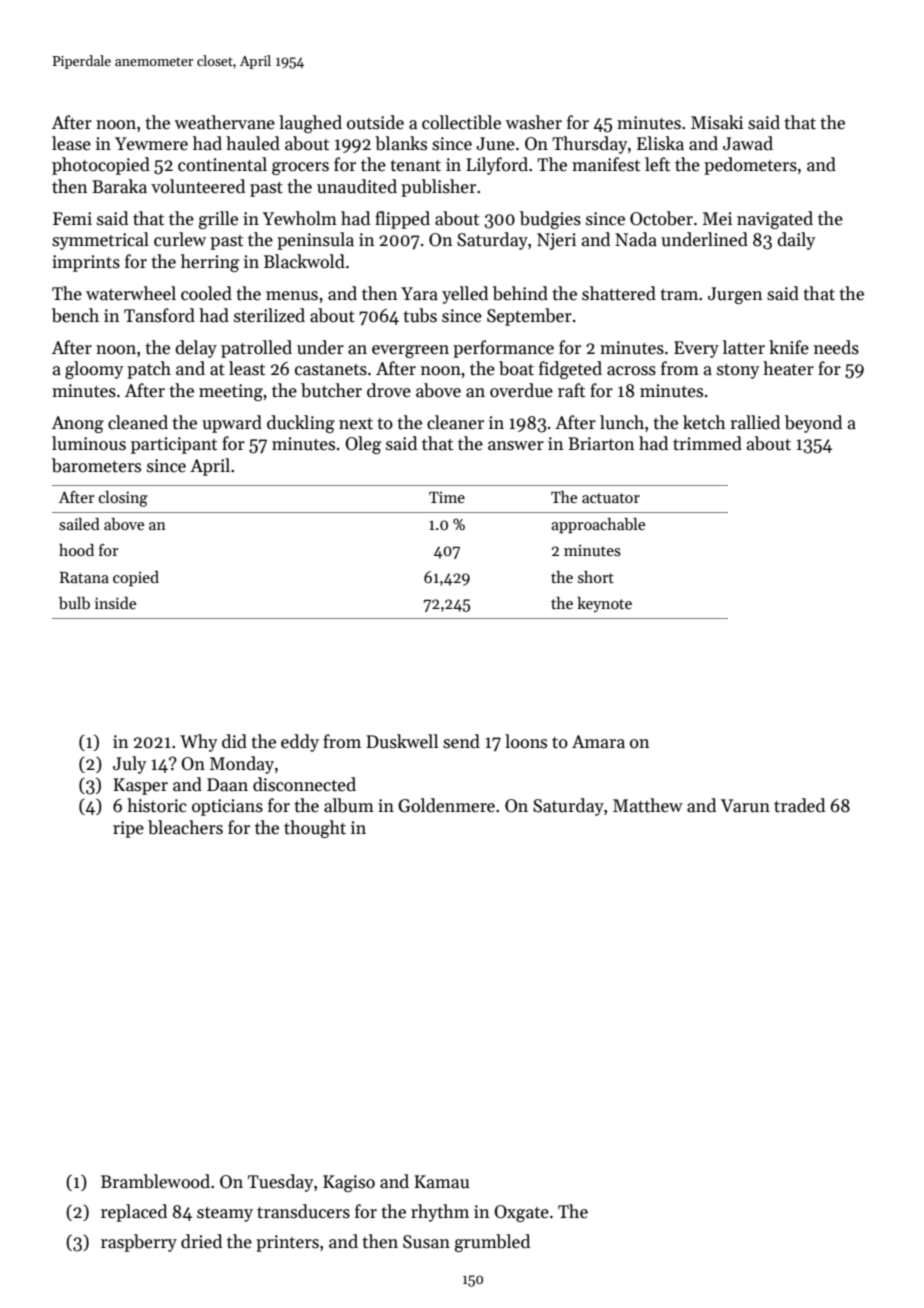 The height and width of the image is (1308, 924). What do you see at coordinates (199, 743) in the image?
I see `Why` at bounding box center [199, 743].
